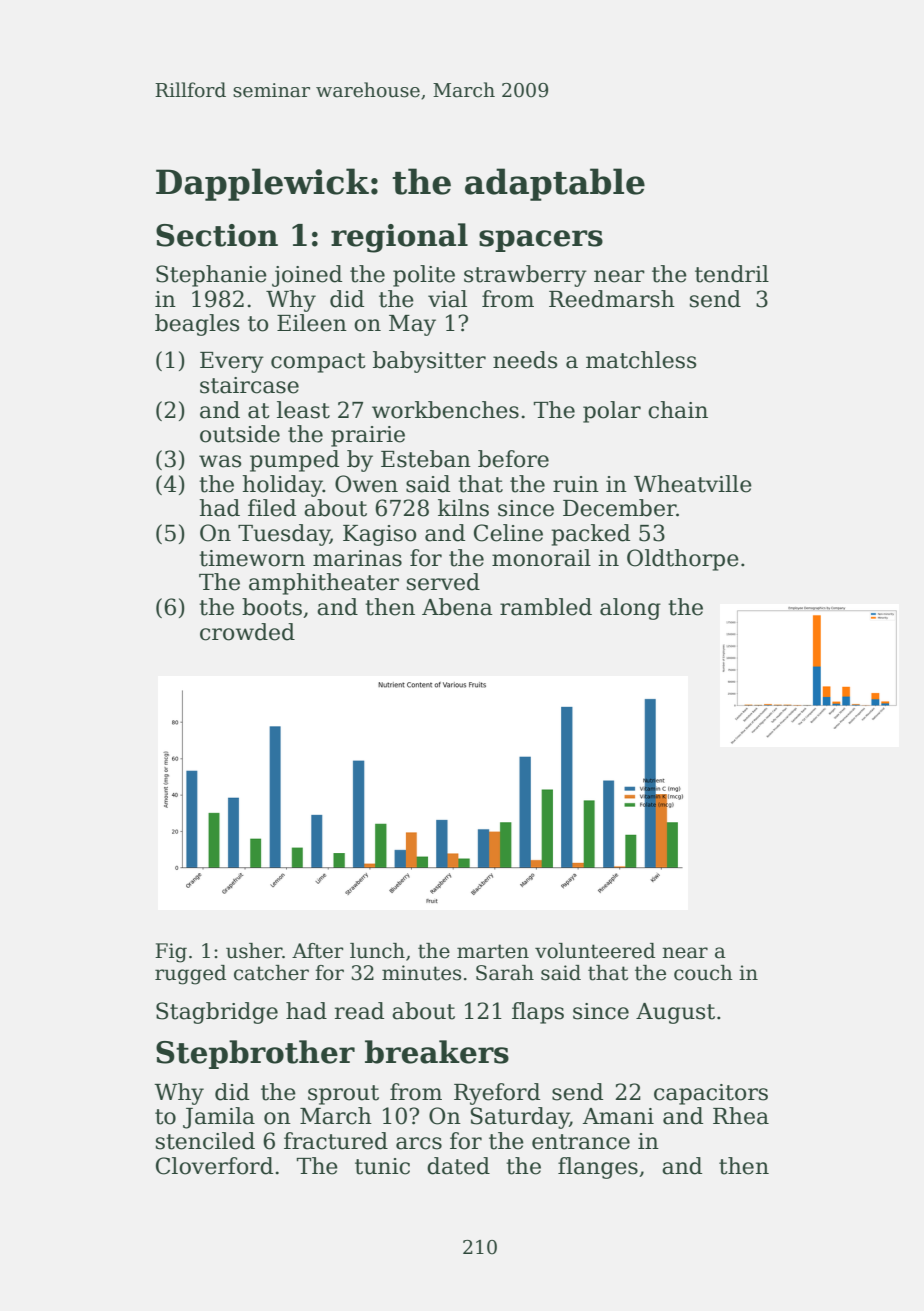 This document has width=924, height=1311. Describe the element at coordinates (618, 1116) in the document. I see `Amani` at that location.
